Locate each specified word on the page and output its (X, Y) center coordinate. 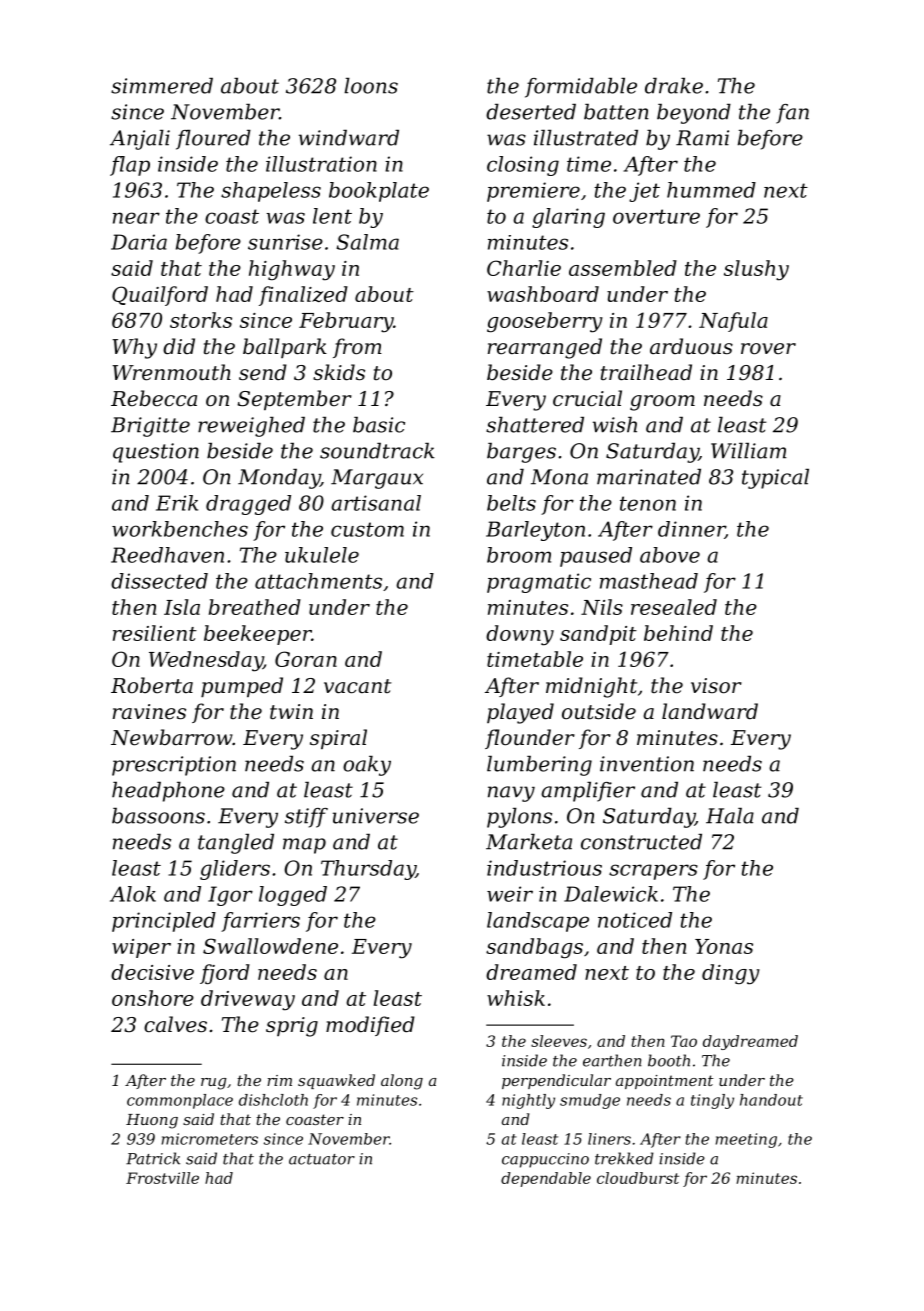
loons (371, 86)
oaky (367, 766)
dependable (546, 1179)
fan (792, 114)
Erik (177, 503)
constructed (641, 842)
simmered (162, 86)
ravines (149, 712)
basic (379, 425)
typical (775, 479)
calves (175, 1024)
